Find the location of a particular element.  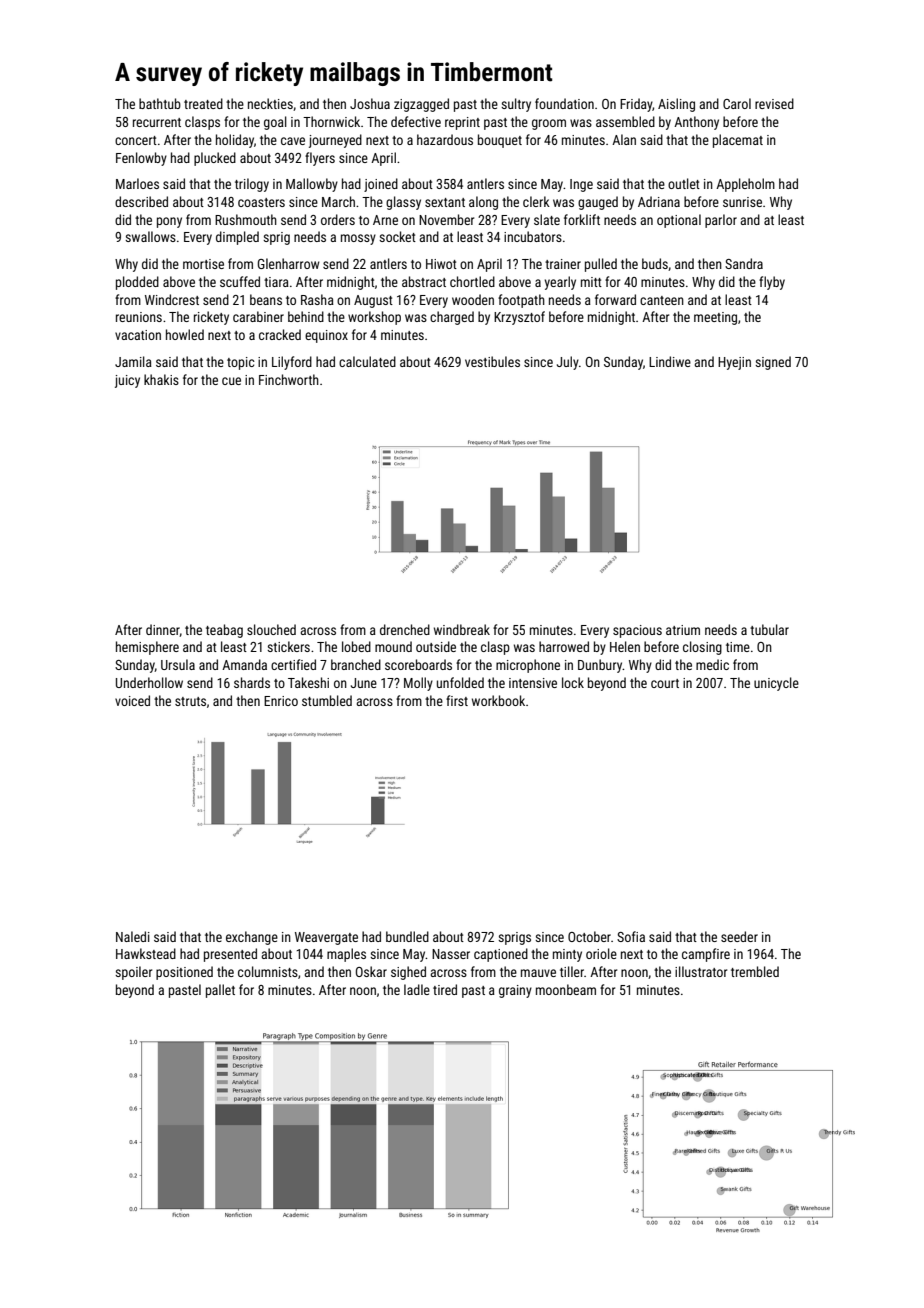

pallet is located at coordinates (220, 991).
